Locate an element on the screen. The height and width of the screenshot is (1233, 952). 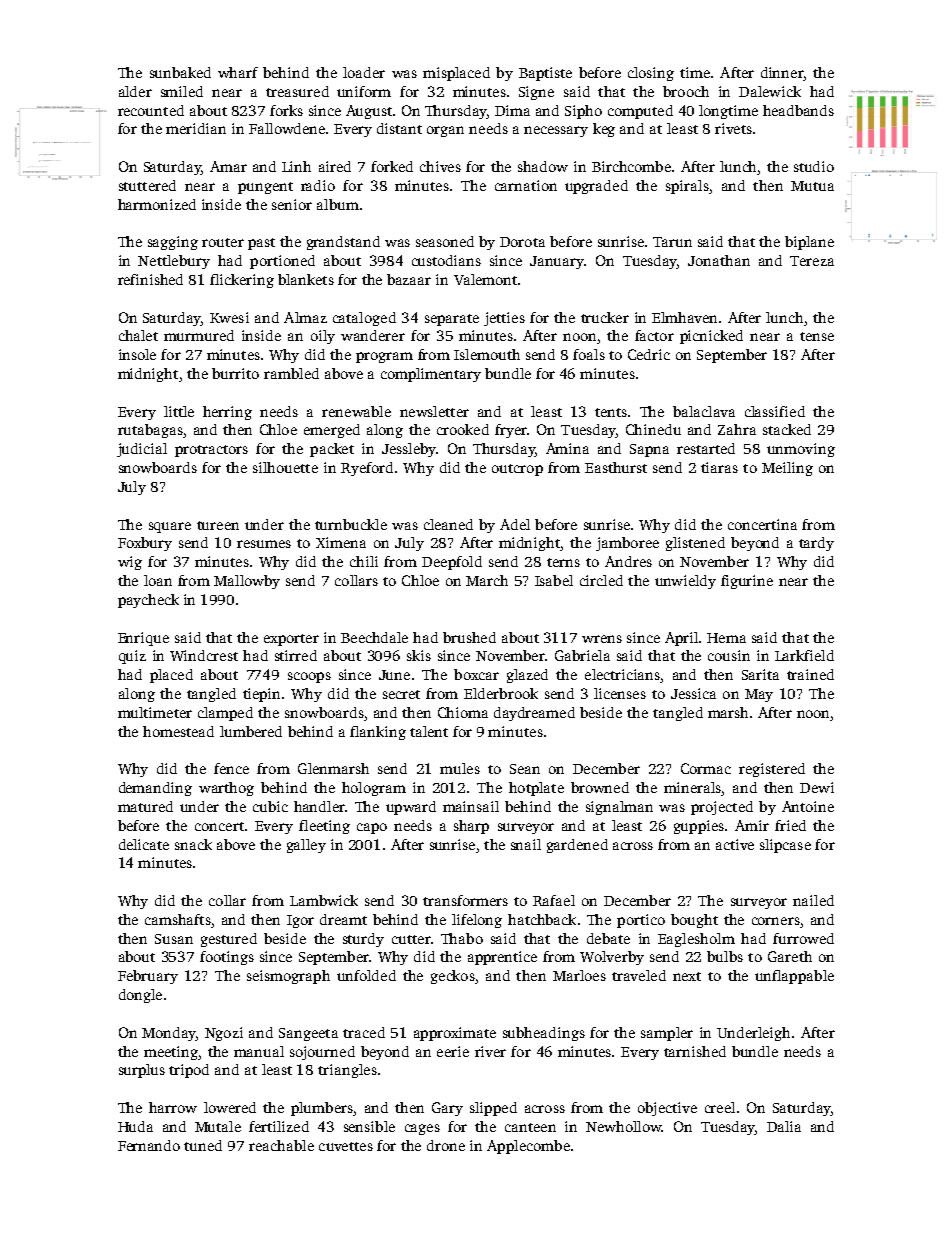
silhouette is located at coordinates (285, 467).
